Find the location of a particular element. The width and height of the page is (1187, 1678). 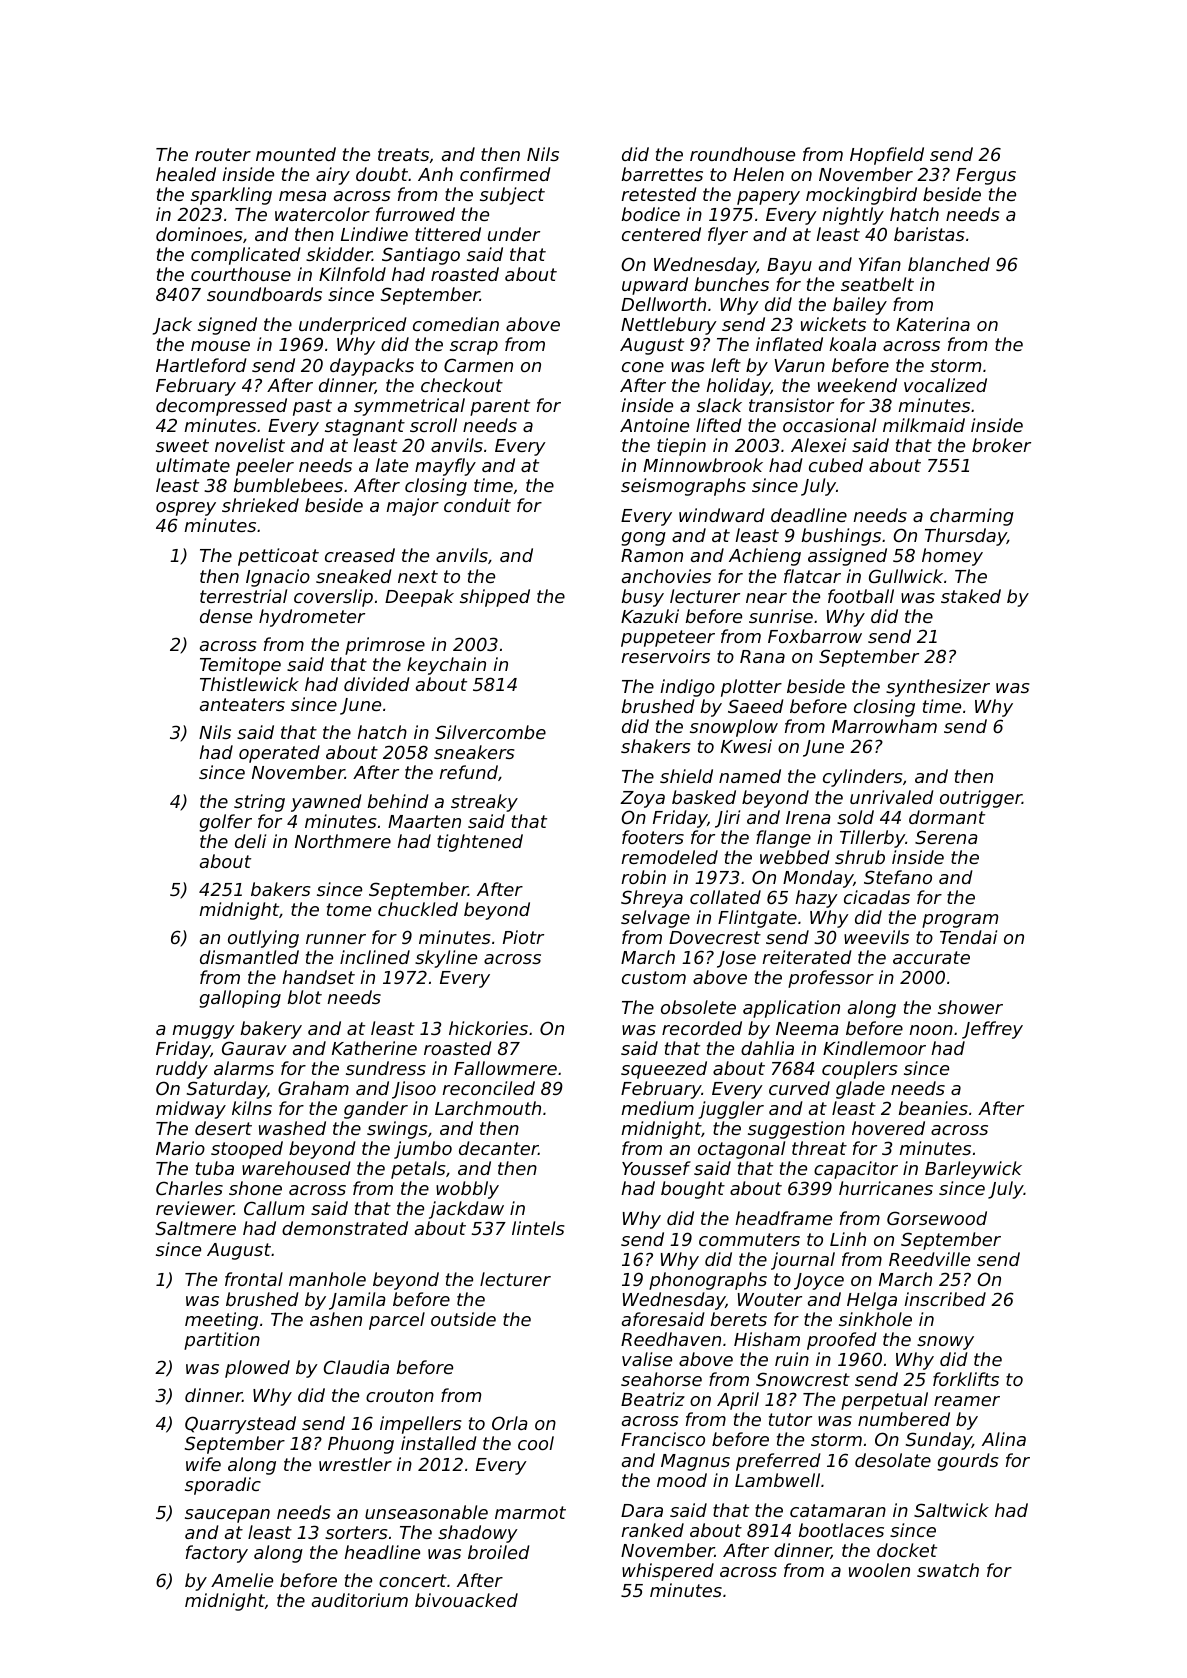

treats is located at coordinates (403, 154).
